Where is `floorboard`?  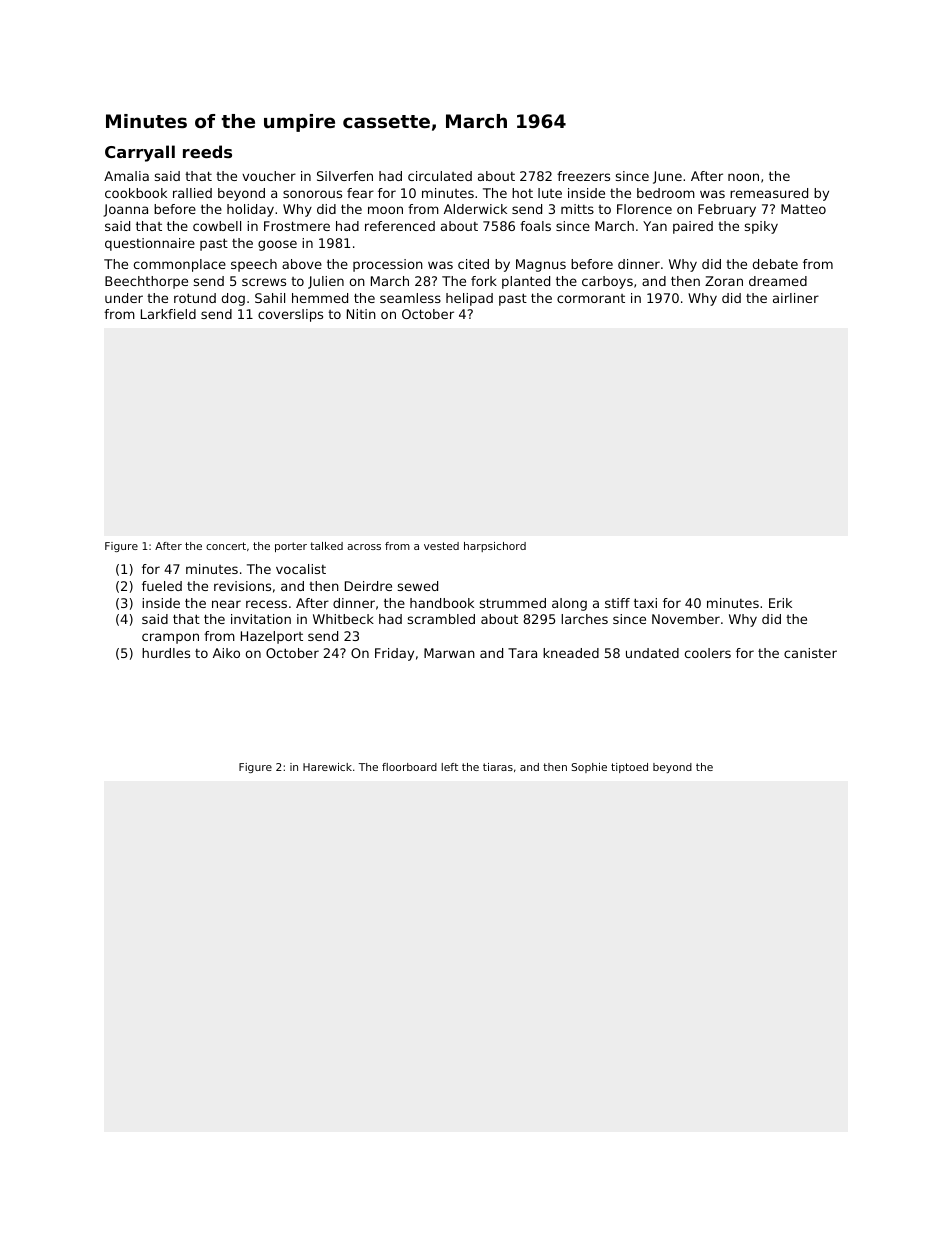
floorboard is located at coordinates (409, 767).
